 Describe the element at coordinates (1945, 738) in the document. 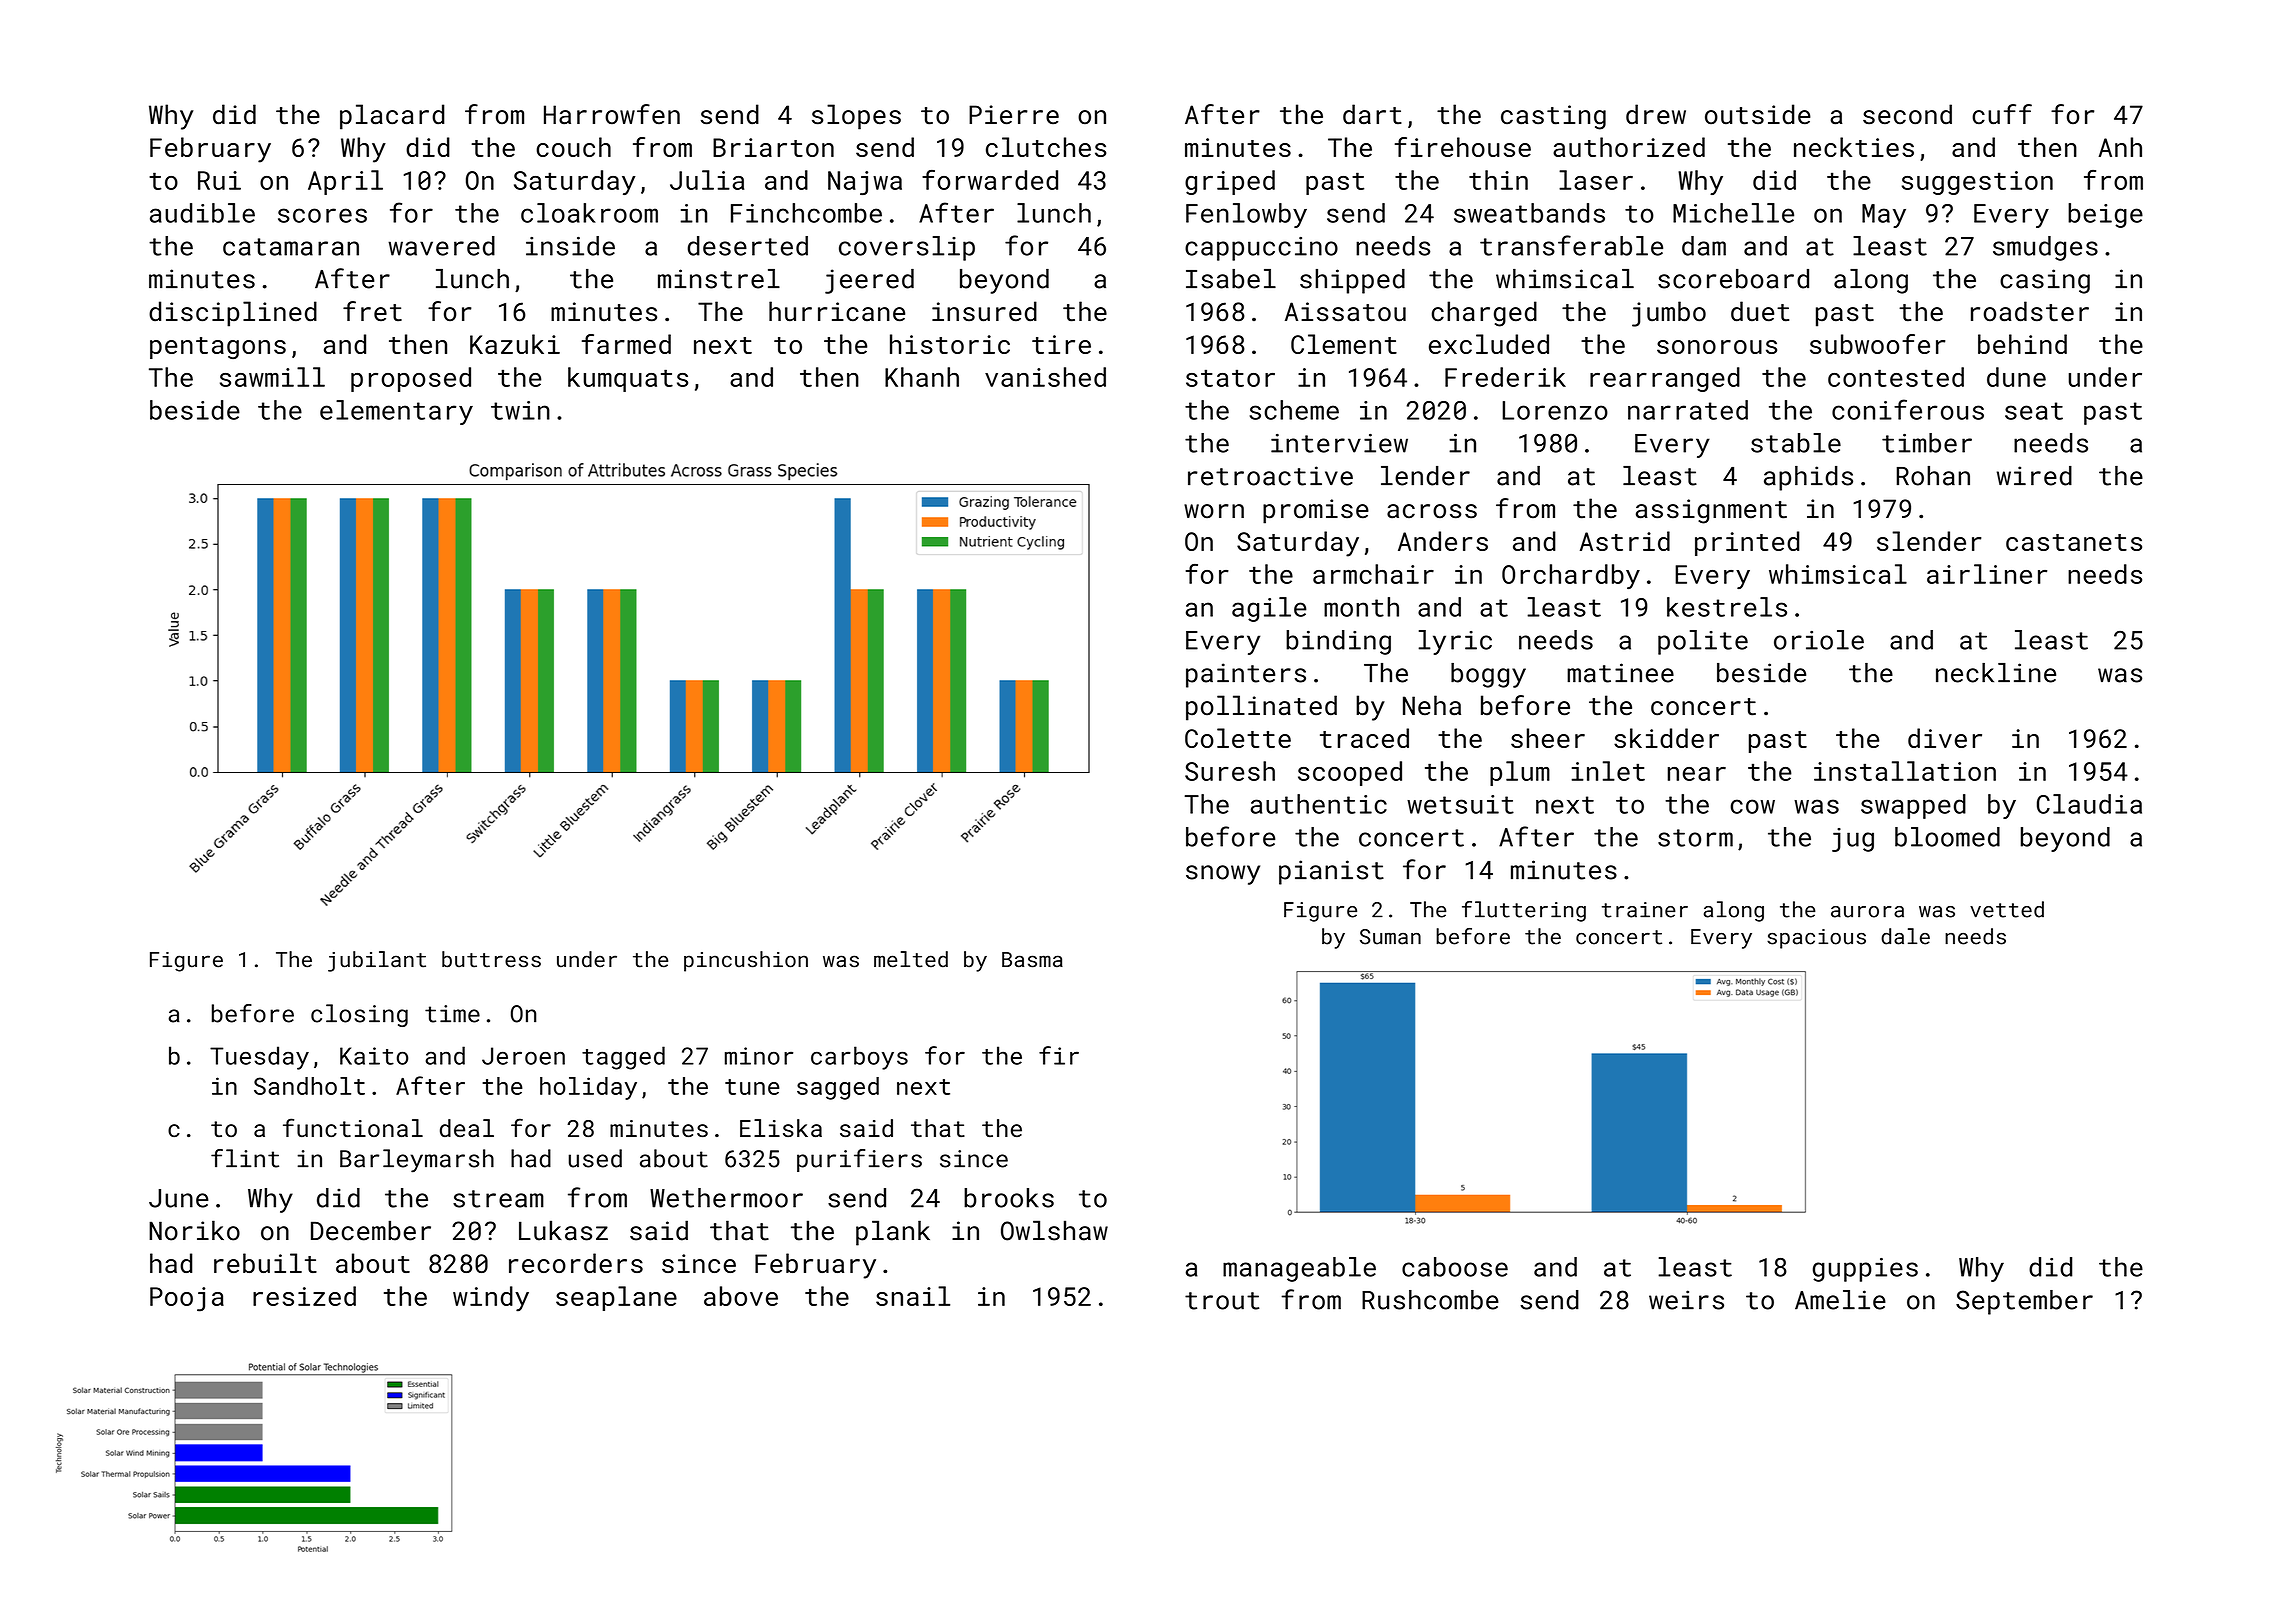

I see `diver` at that location.
